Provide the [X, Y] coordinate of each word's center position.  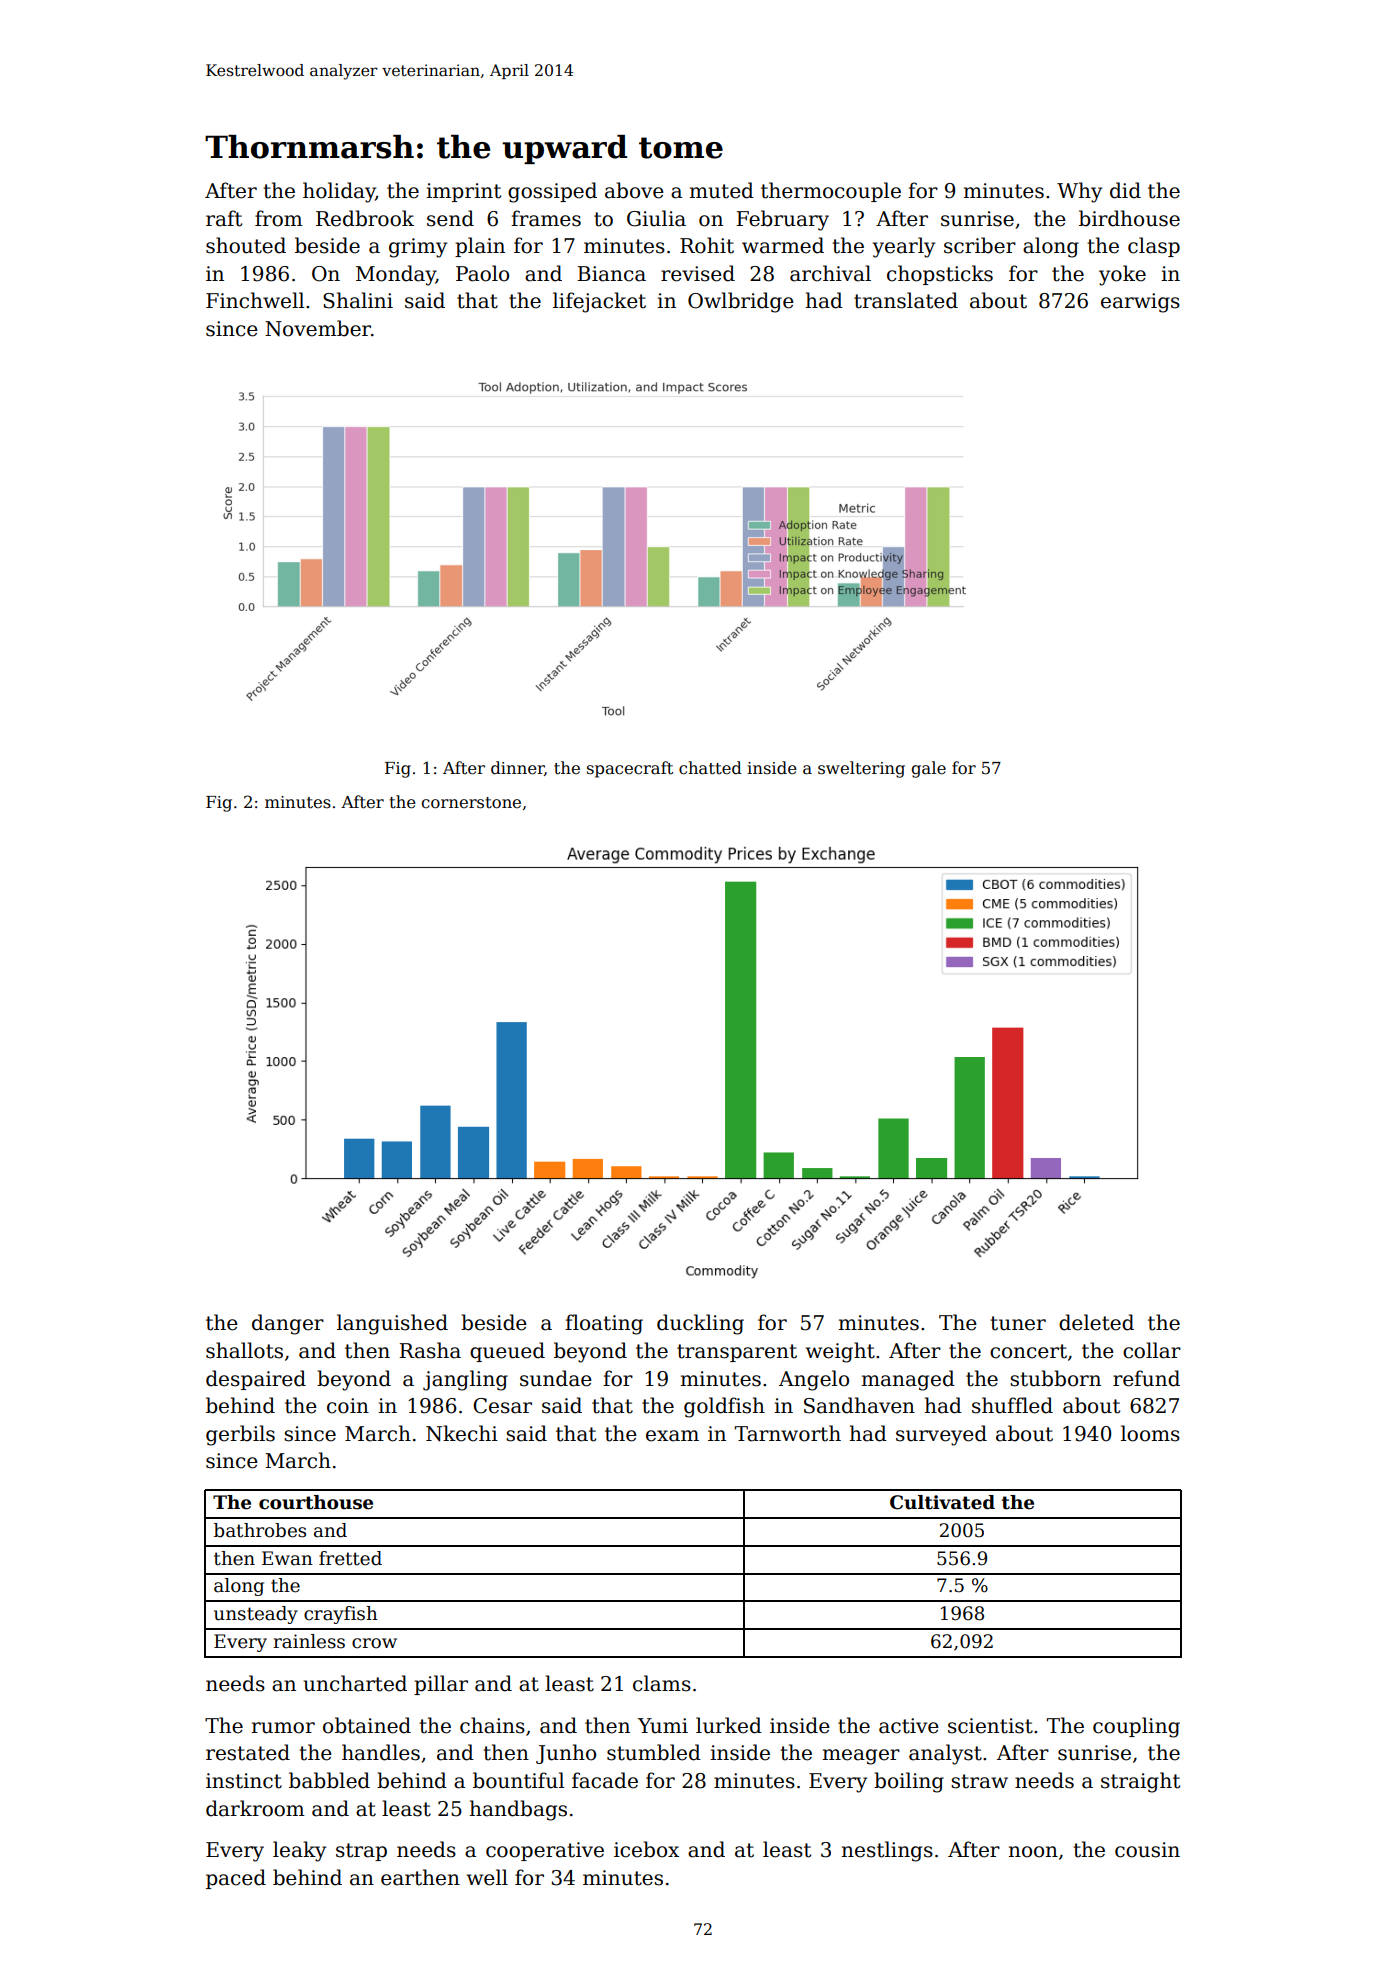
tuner [1018, 1323]
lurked [729, 1725]
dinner [518, 768]
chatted [710, 768]
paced [236, 1879]
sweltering [861, 769]
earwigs [1140, 303]
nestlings [887, 1851]
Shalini [358, 300]
